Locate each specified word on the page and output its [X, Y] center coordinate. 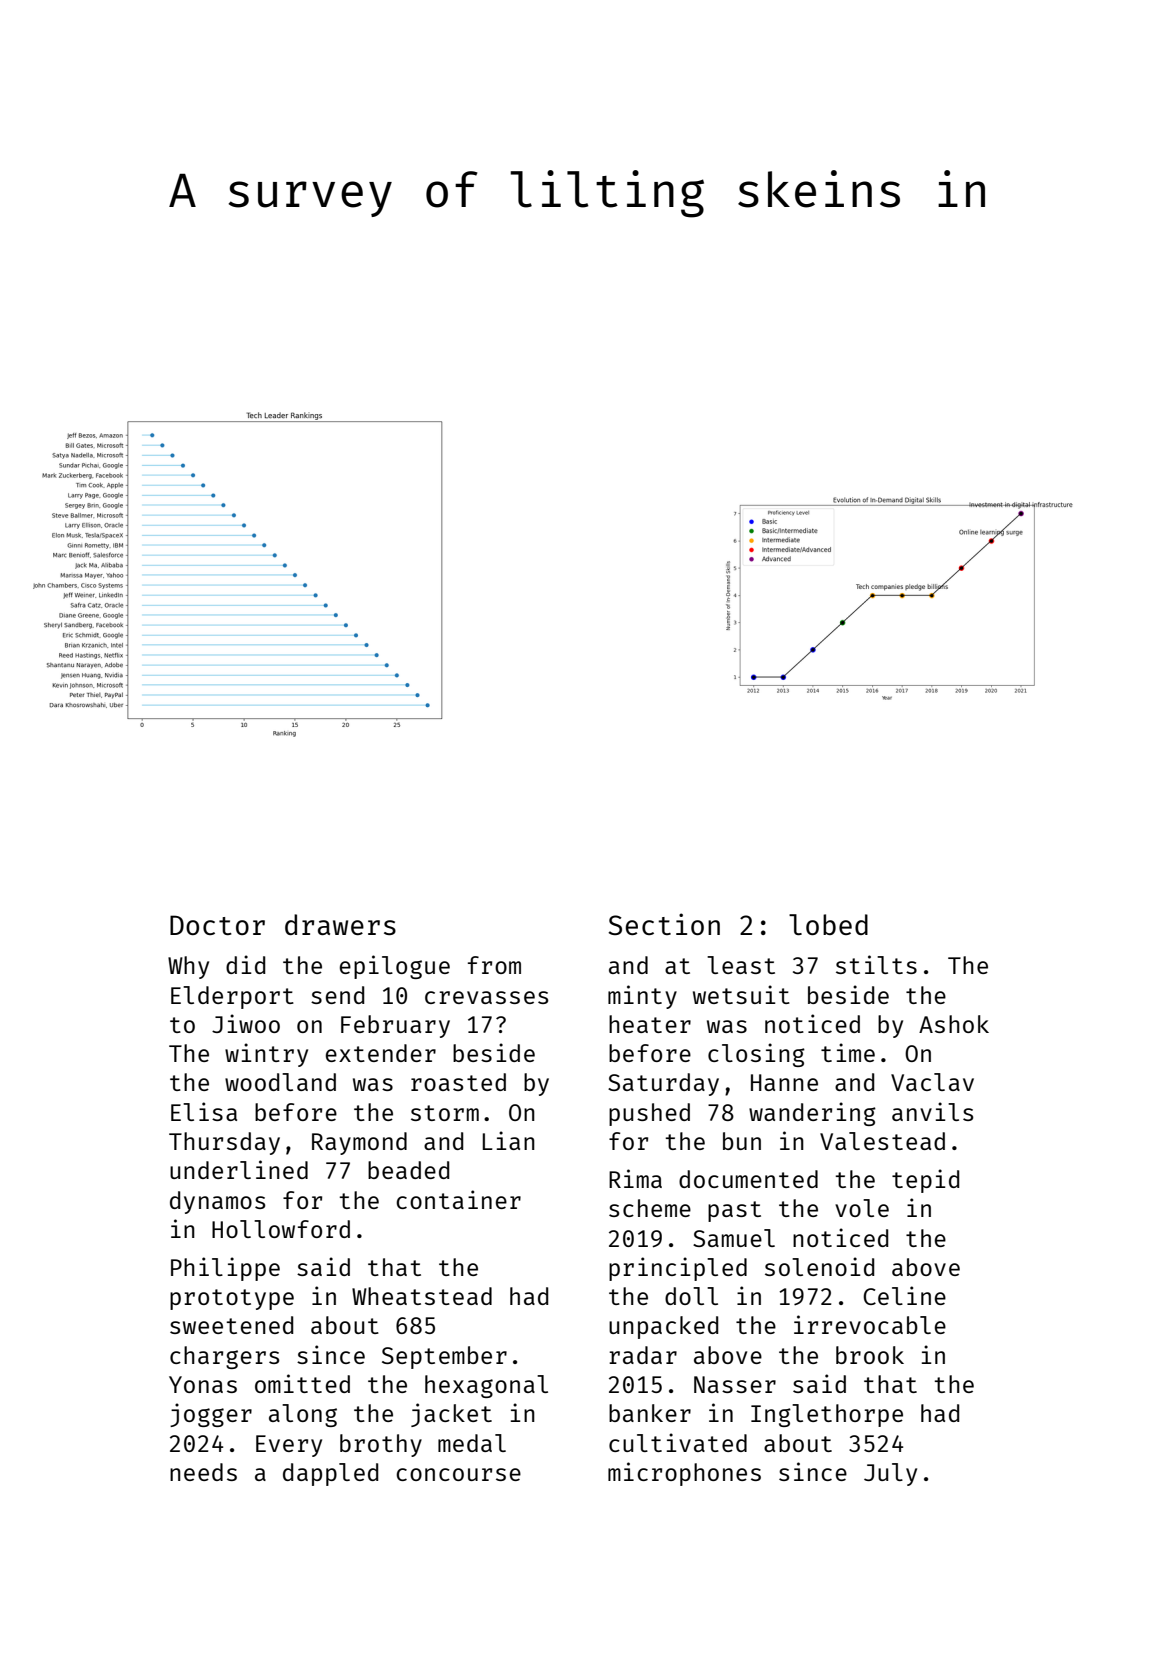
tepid [925, 1181]
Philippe [225, 1269]
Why [188, 967]
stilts [876, 964]
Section [664, 924]
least [741, 965]
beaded [408, 1170]
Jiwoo [246, 1023]
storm [445, 1113]
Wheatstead [422, 1296]
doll [691, 1296]
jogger [211, 1415]
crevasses [486, 997]
